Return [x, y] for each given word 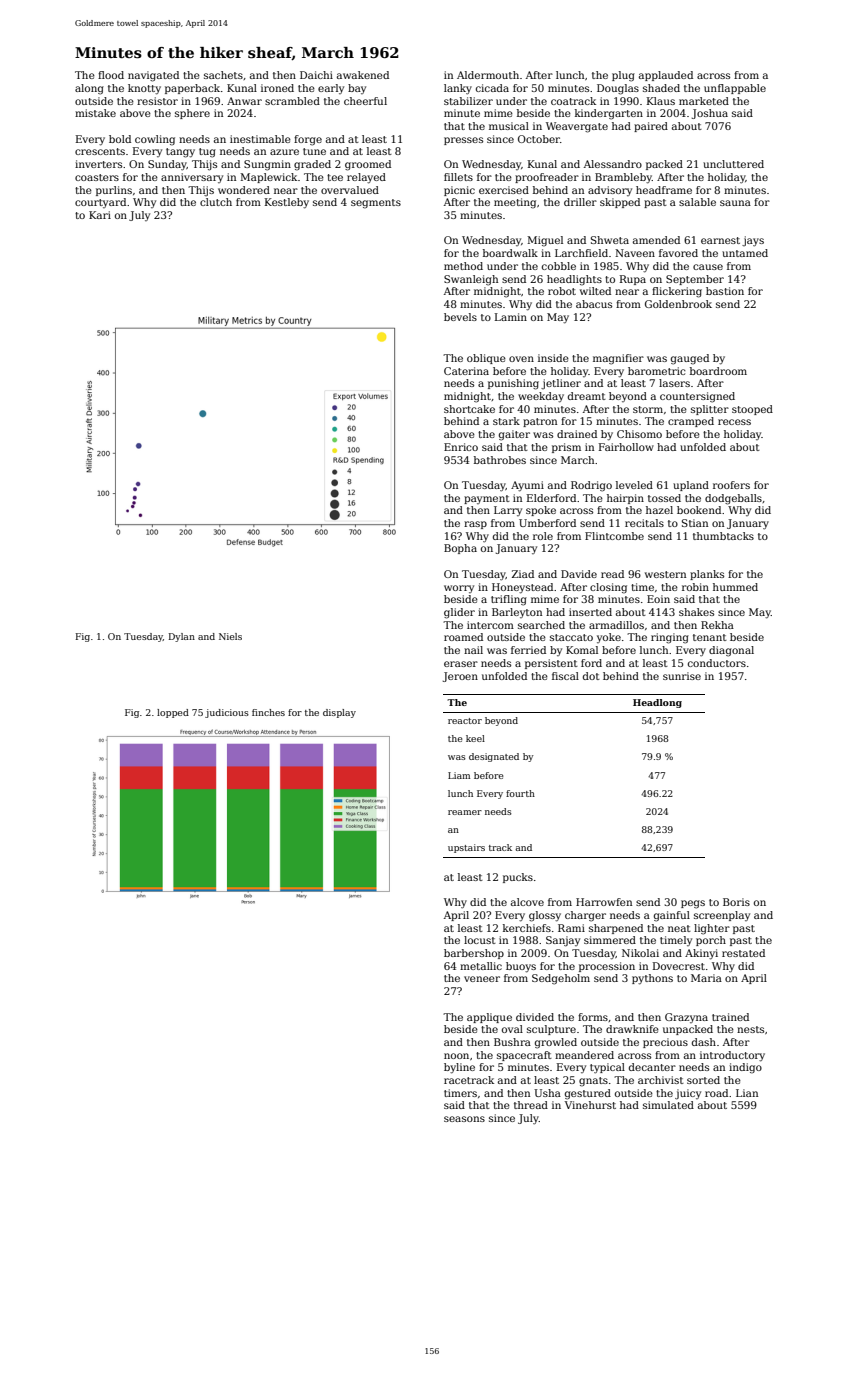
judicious [227, 713]
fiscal [565, 676]
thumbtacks [723, 536]
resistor [157, 101]
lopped [173, 713]
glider [459, 613]
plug [623, 76]
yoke [609, 638]
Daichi [316, 75]
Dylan [182, 637]
